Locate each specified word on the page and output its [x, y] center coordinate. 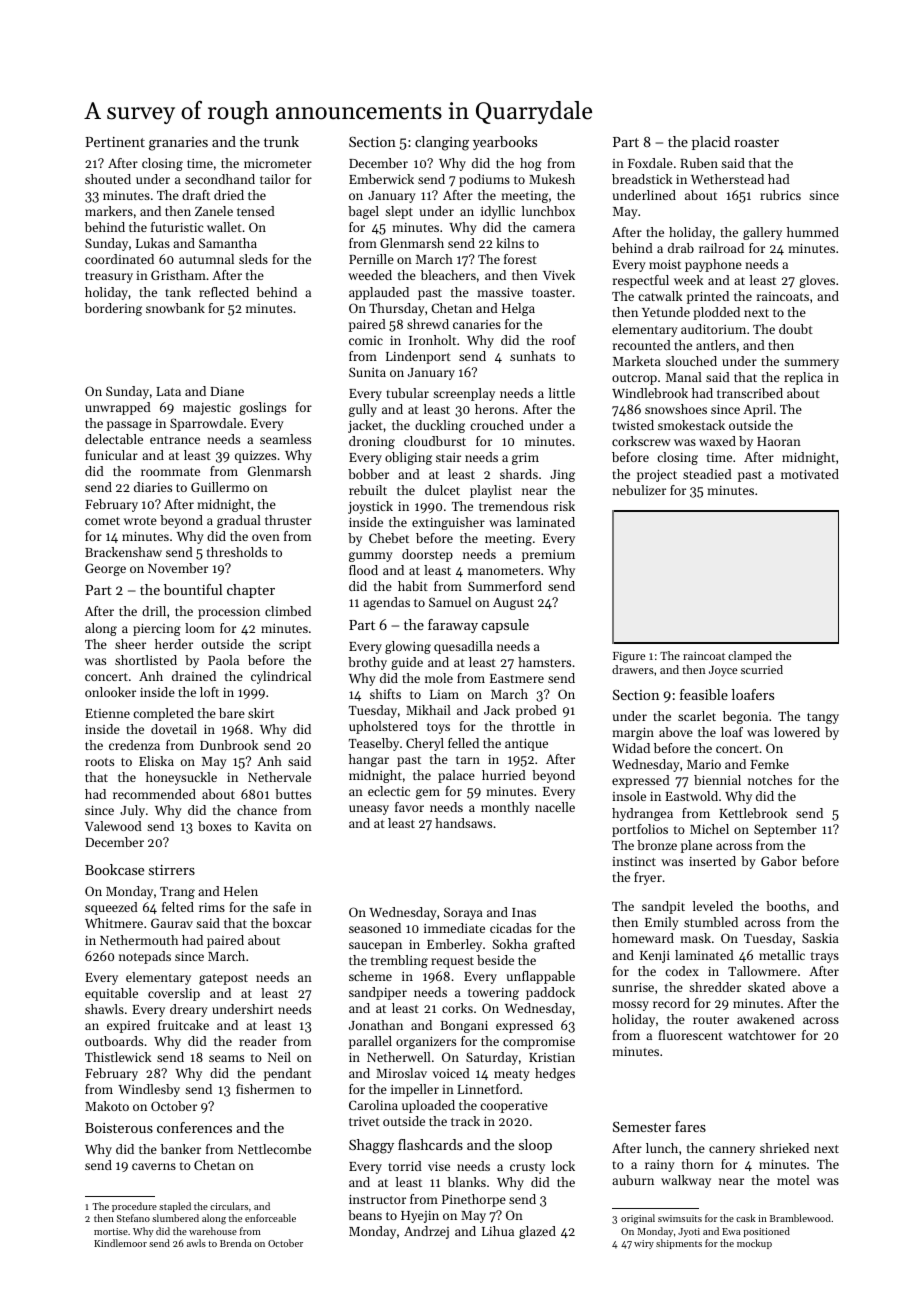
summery [811, 364]
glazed [537, 1232]
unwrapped [118, 408]
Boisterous [119, 1128]
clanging [442, 143]
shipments [679, 1244]
